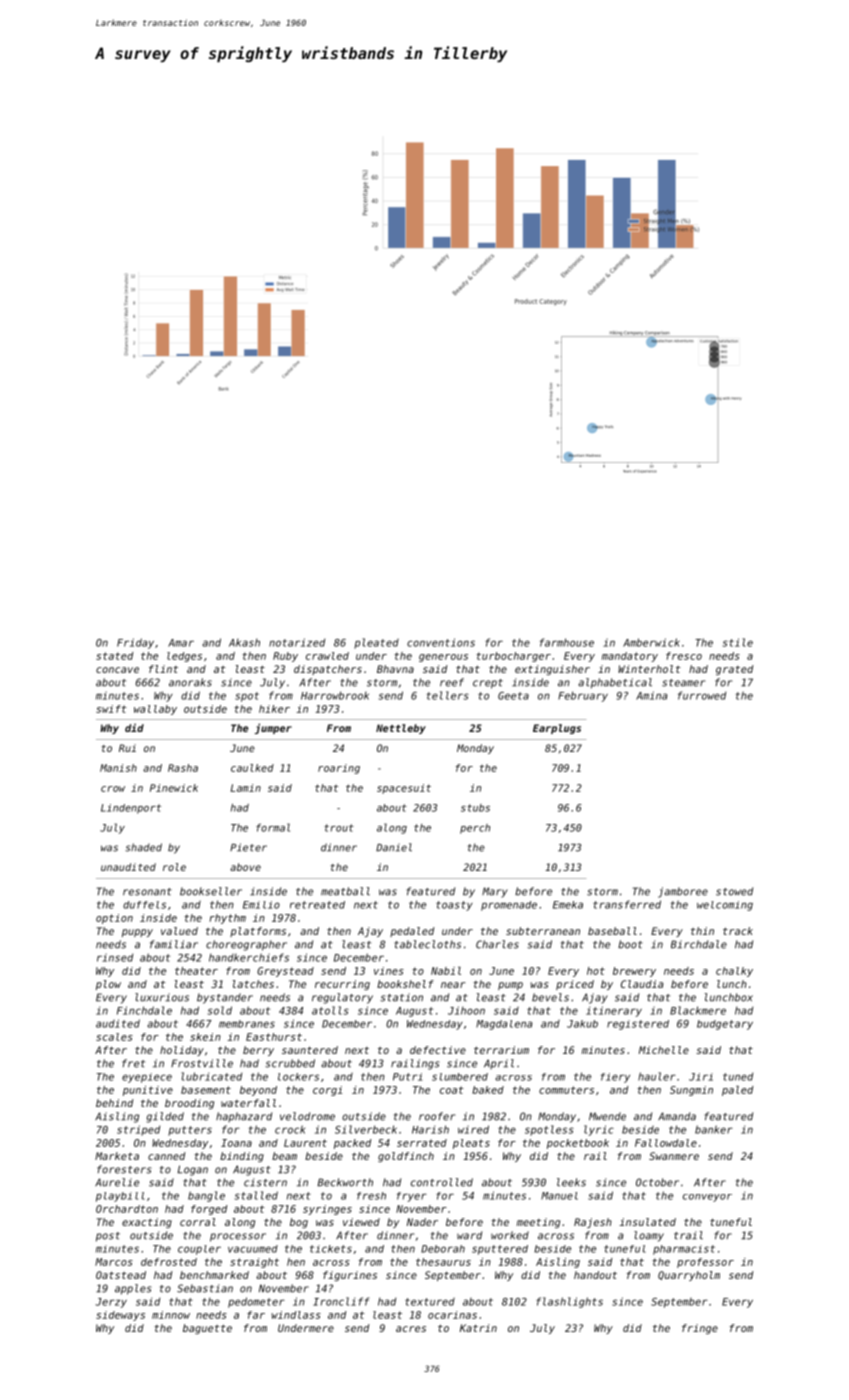  Describe the element at coordinates (441, 642) in the document. I see `conventions` at that location.
